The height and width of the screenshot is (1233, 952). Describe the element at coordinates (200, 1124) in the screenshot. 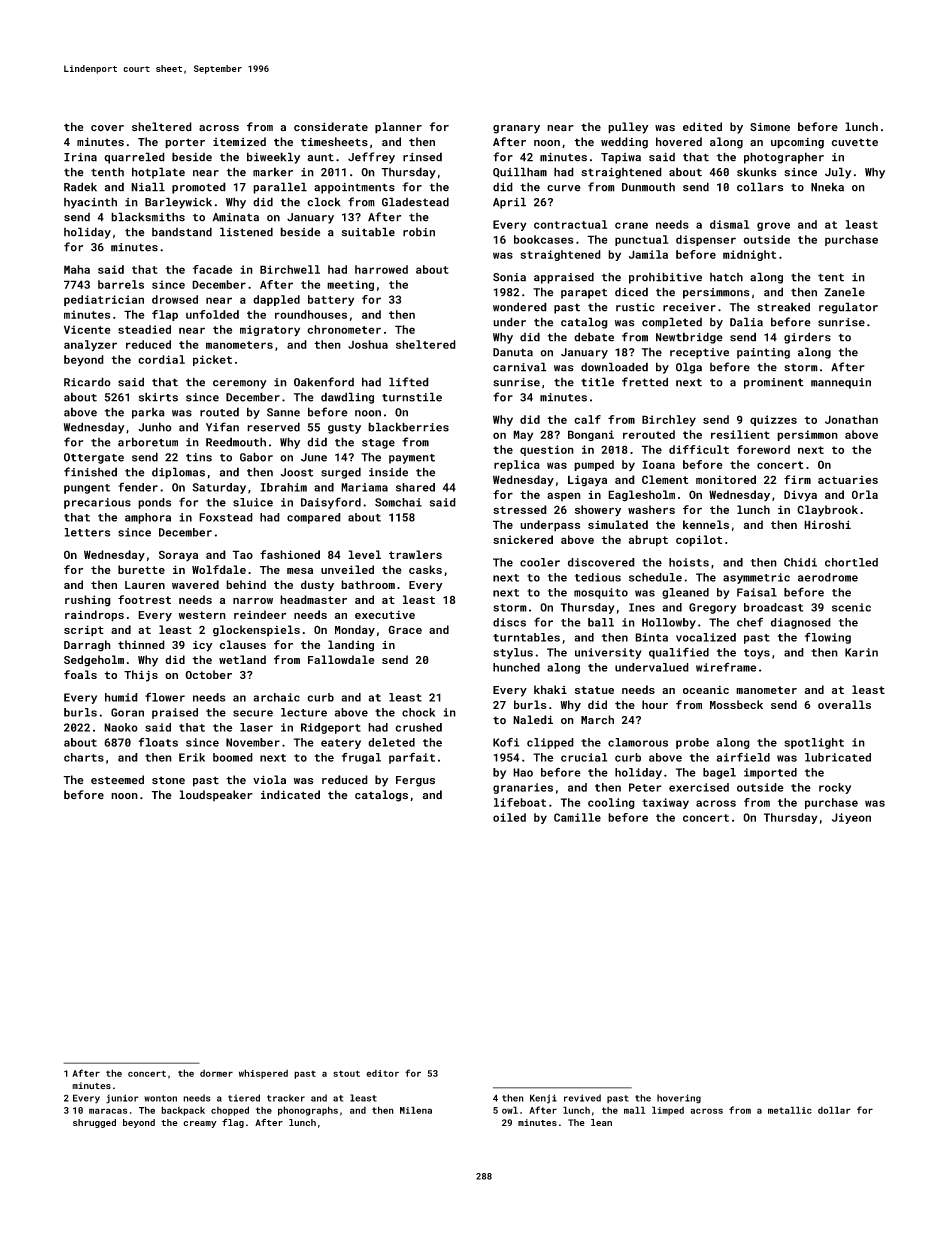

I see `creamy` at that location.
